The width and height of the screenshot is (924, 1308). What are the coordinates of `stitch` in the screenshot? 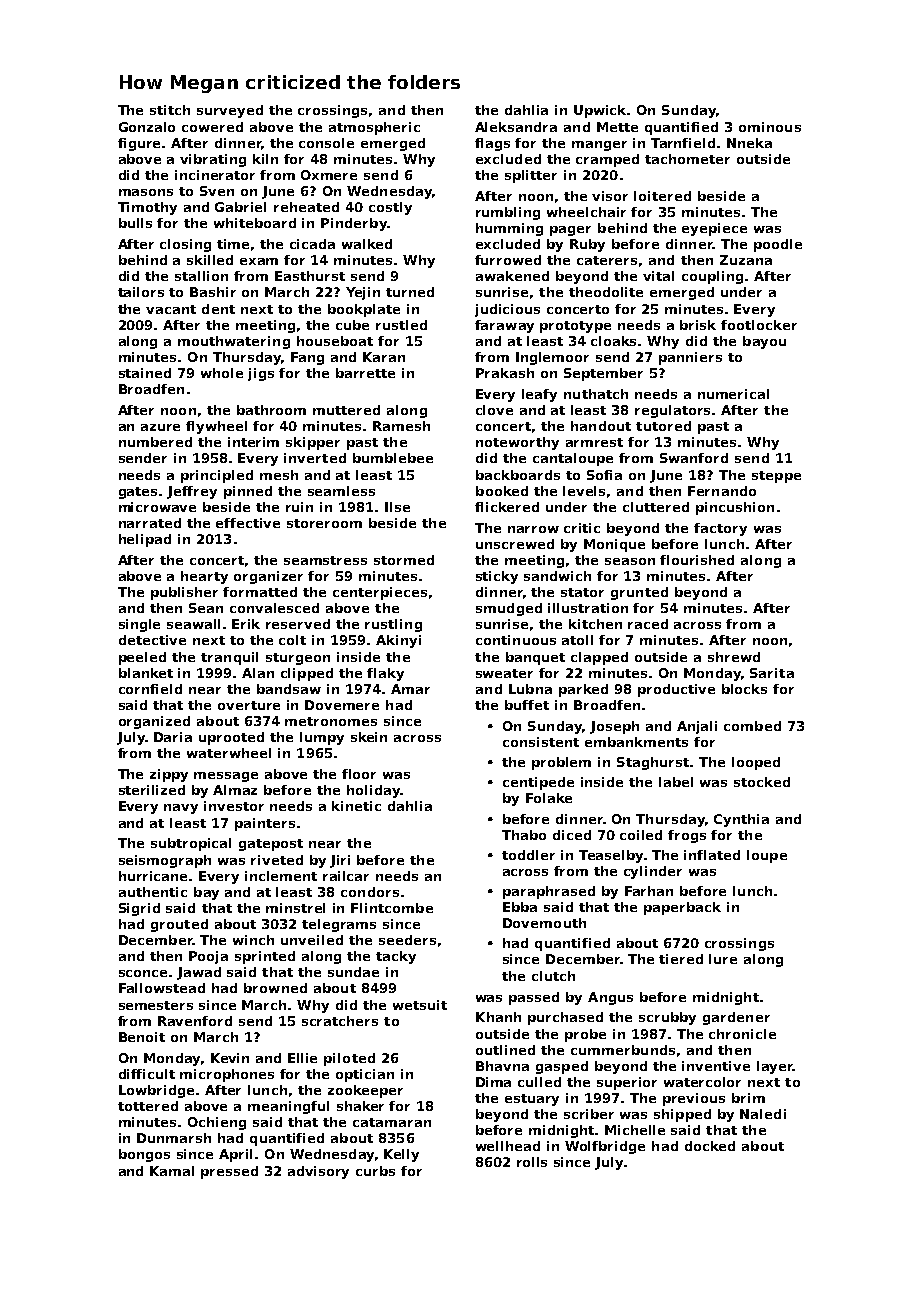 It's located at (170, 110).
